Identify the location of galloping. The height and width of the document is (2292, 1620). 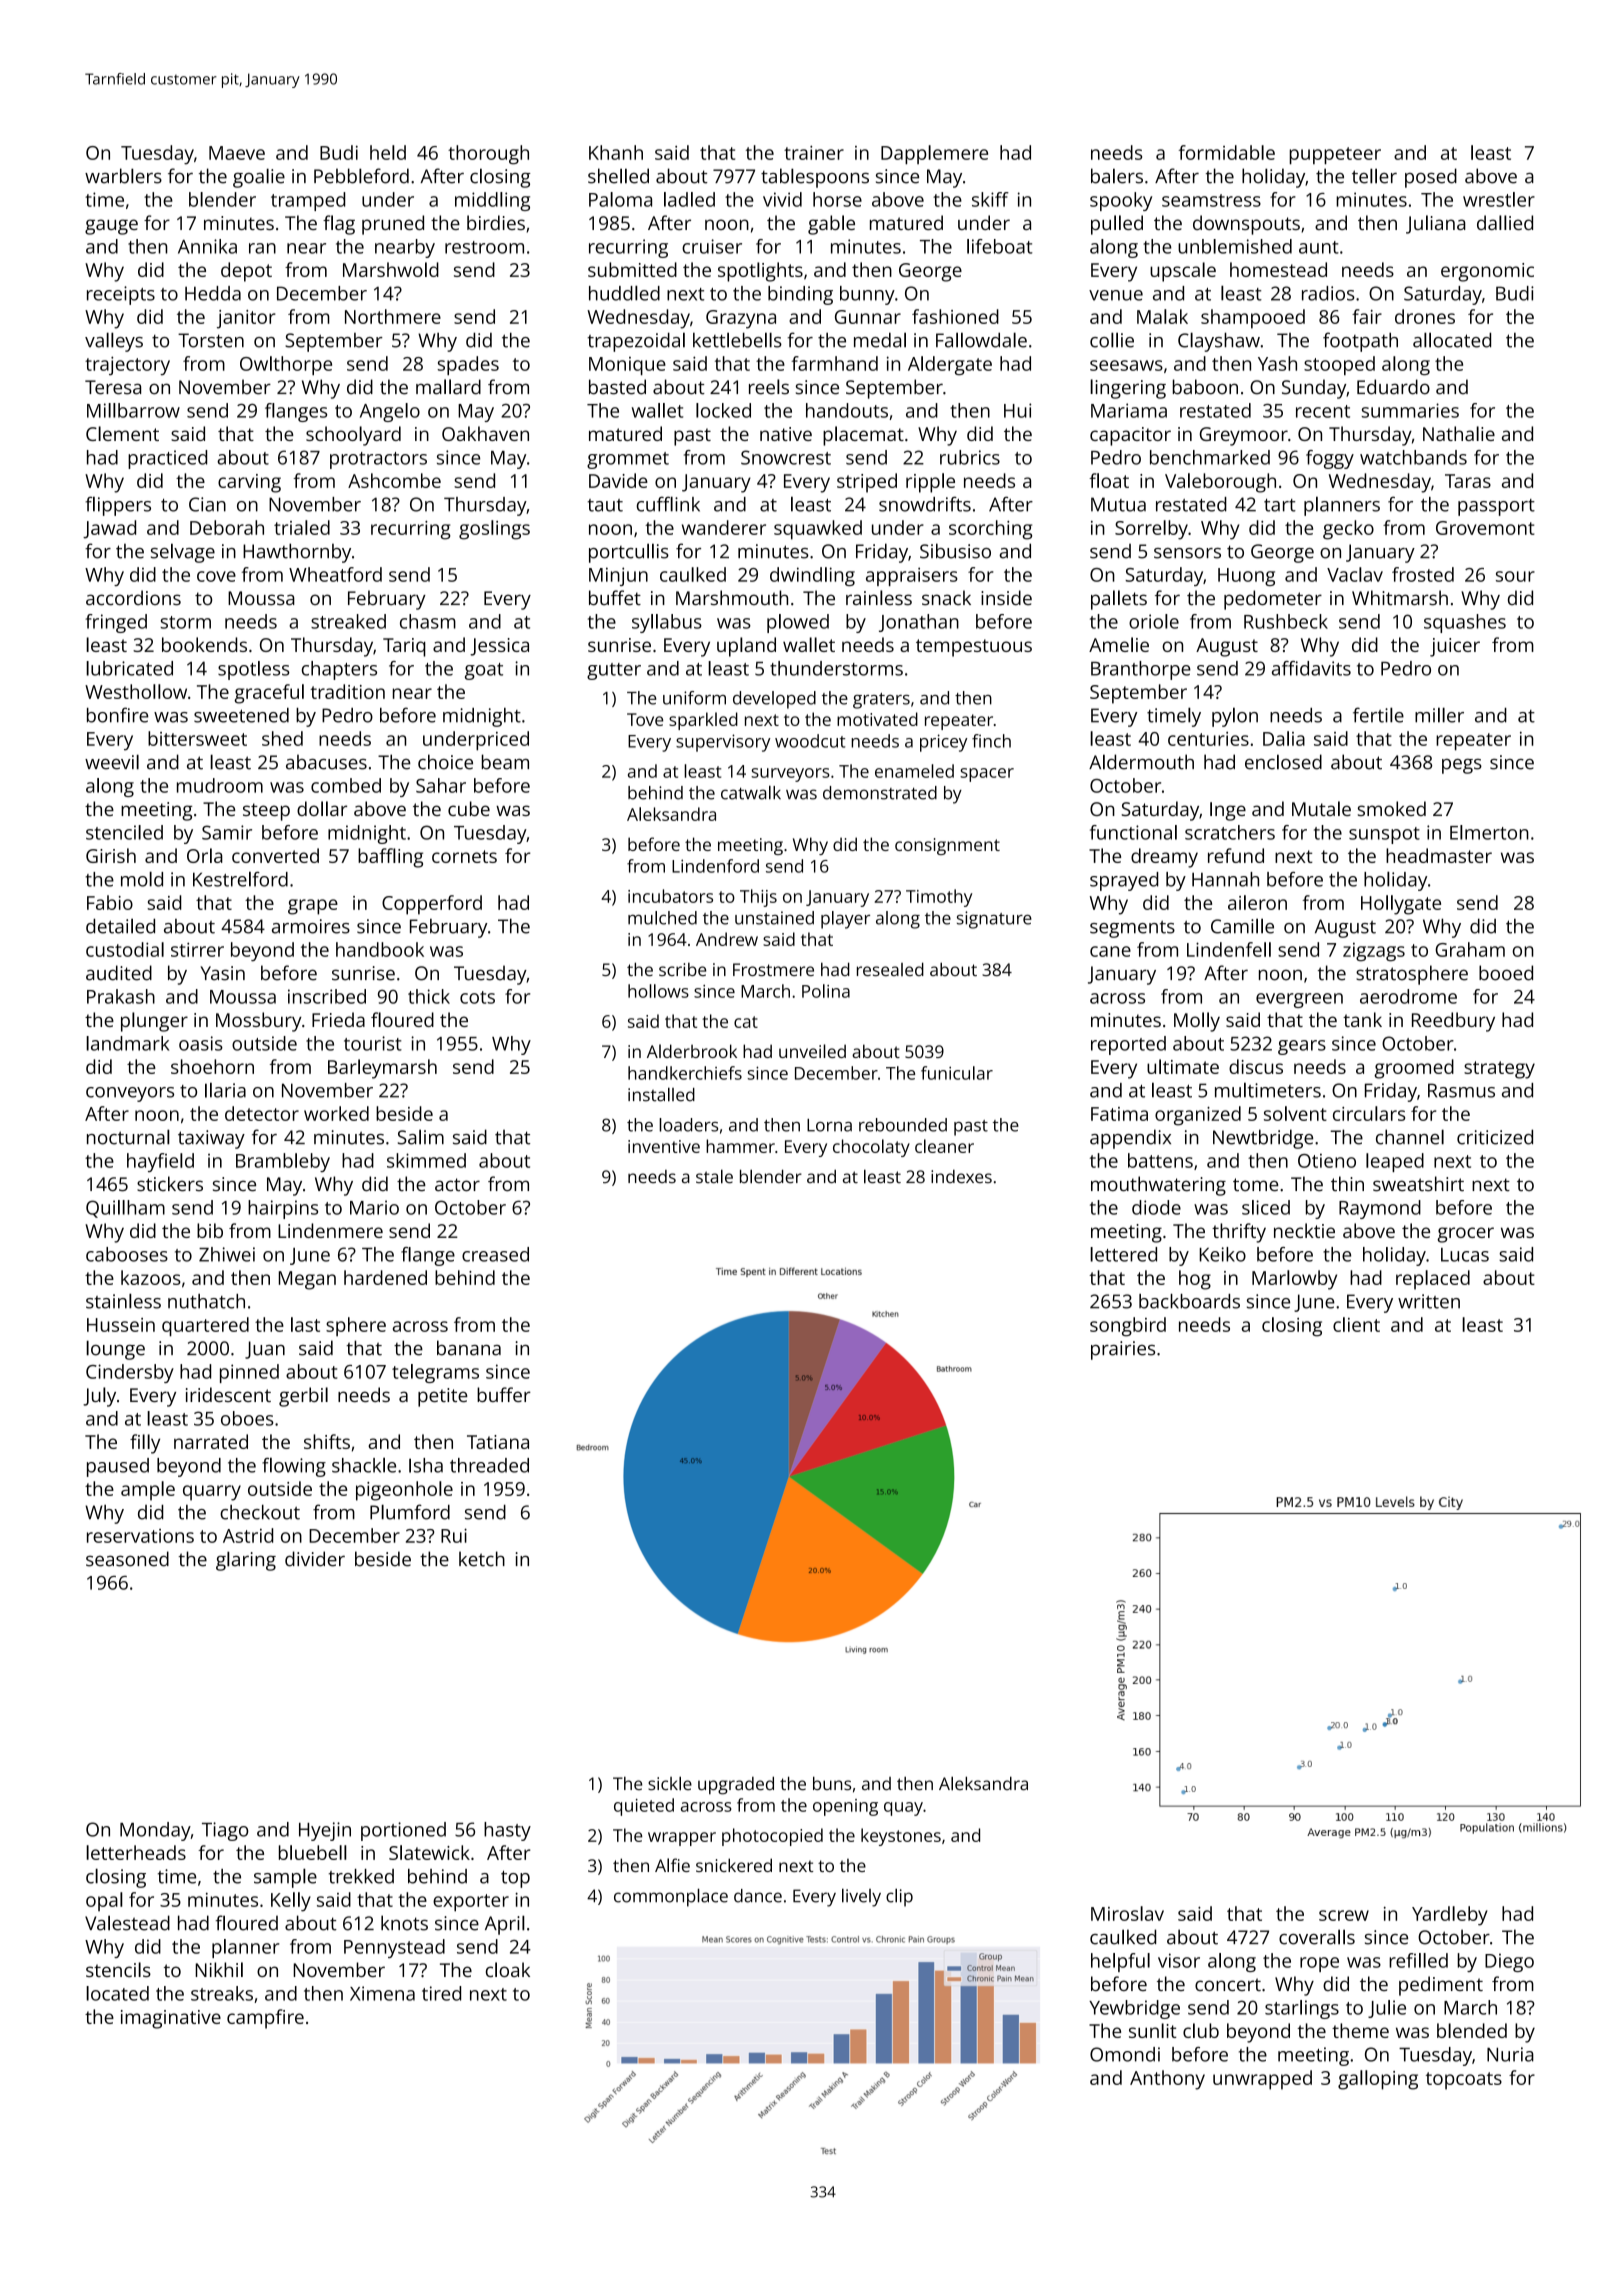
(1378, 2080).
